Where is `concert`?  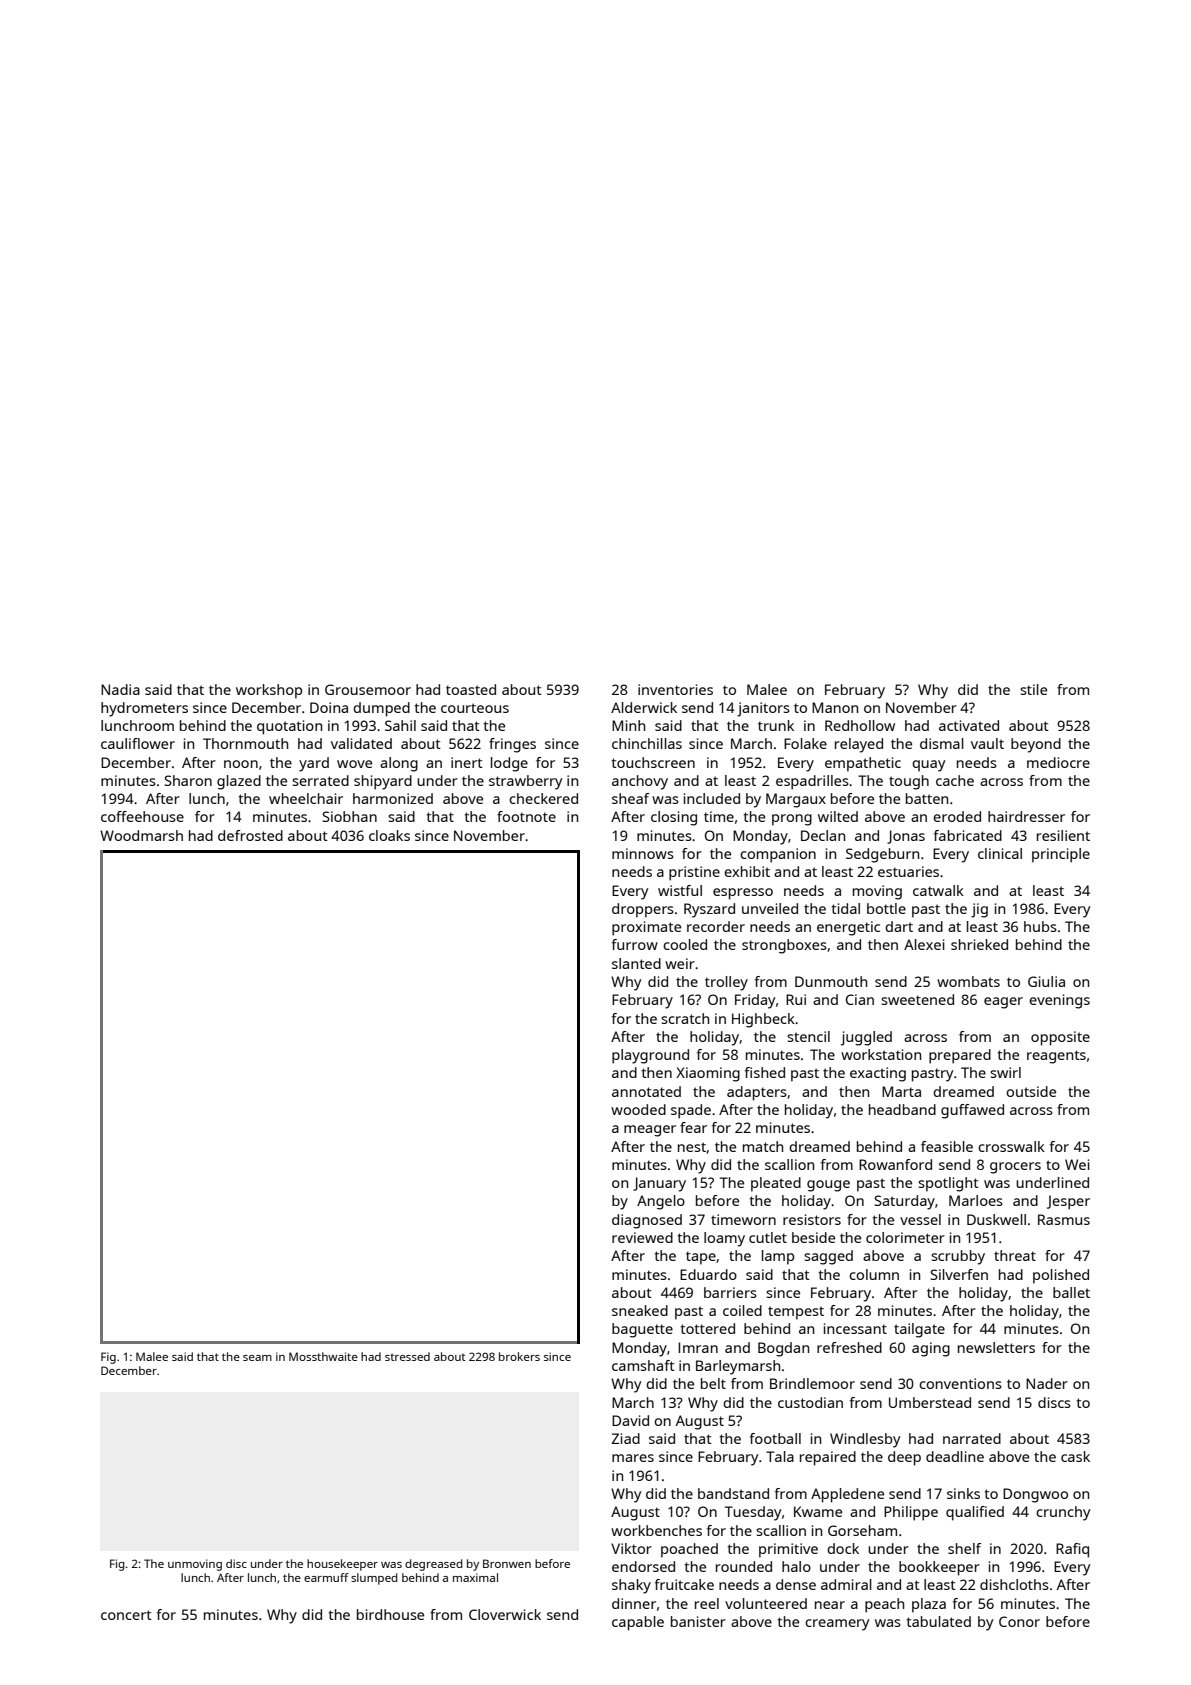
concert is located at coordinates (126, 1615).
